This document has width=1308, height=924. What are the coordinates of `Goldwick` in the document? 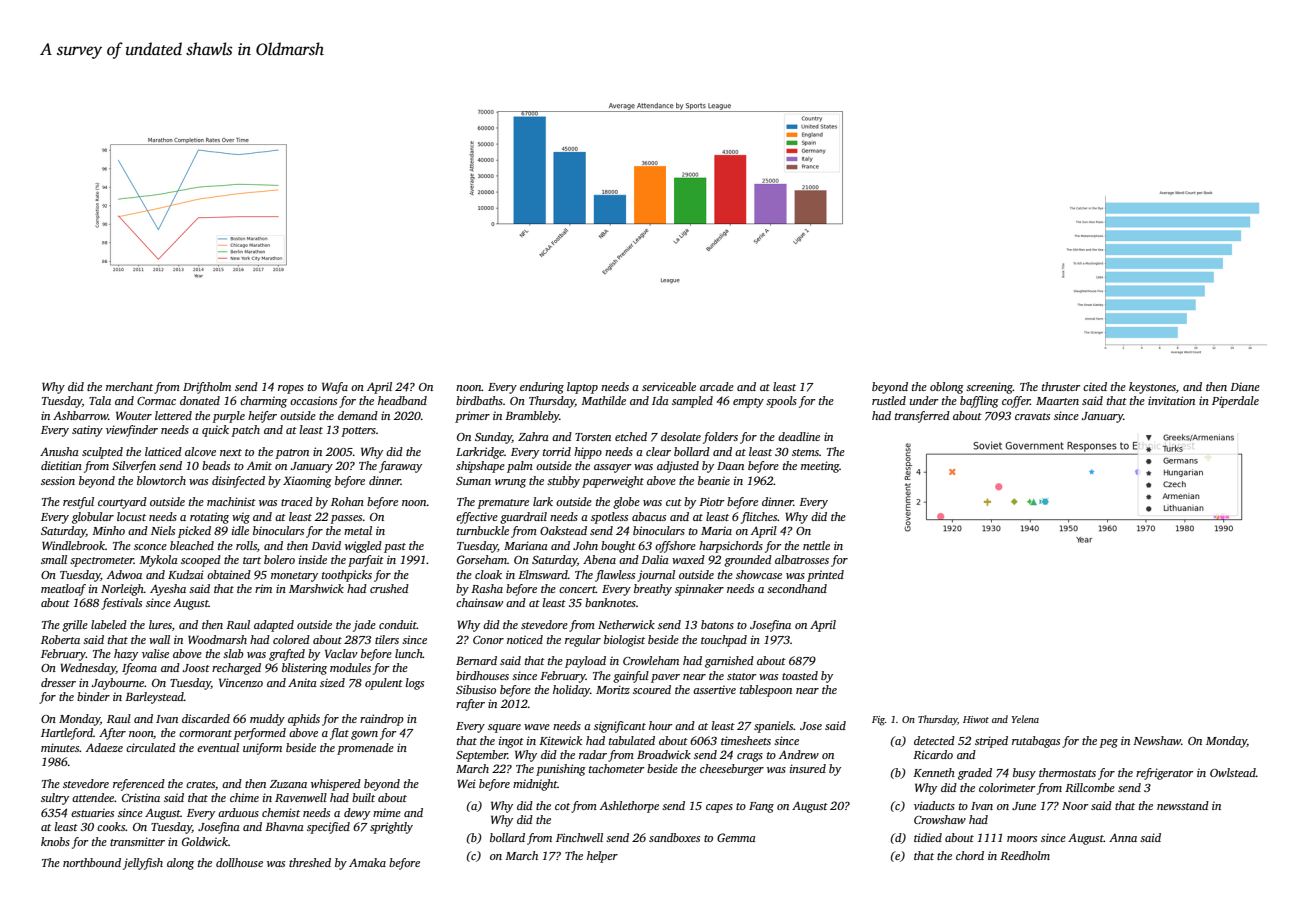 It's located at (205, 841).
